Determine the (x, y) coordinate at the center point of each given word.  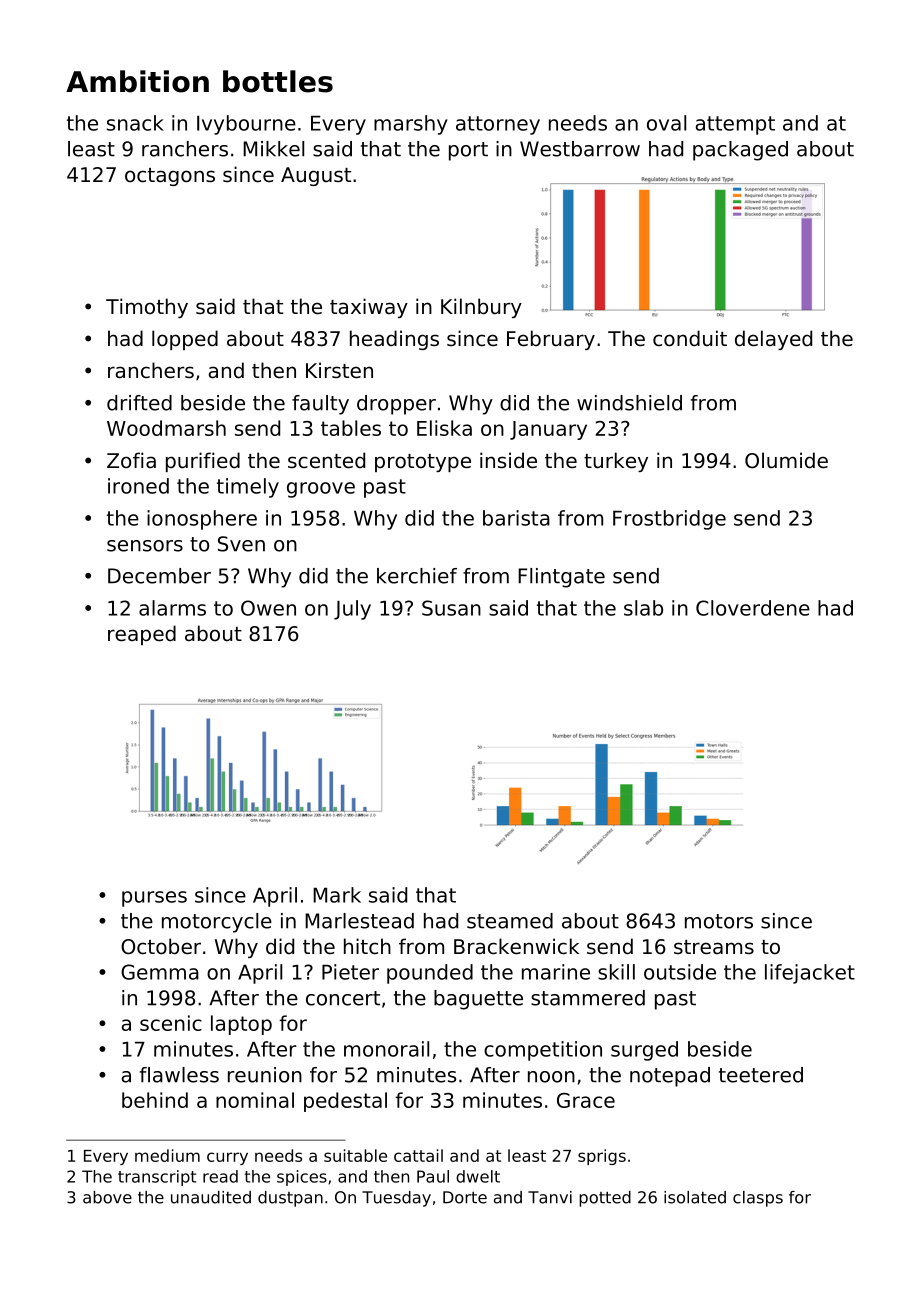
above (107, 1197)
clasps (758, 1199)
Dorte (465, 1197)
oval (666, 123)
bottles (278, 81)
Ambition (137, 81)
